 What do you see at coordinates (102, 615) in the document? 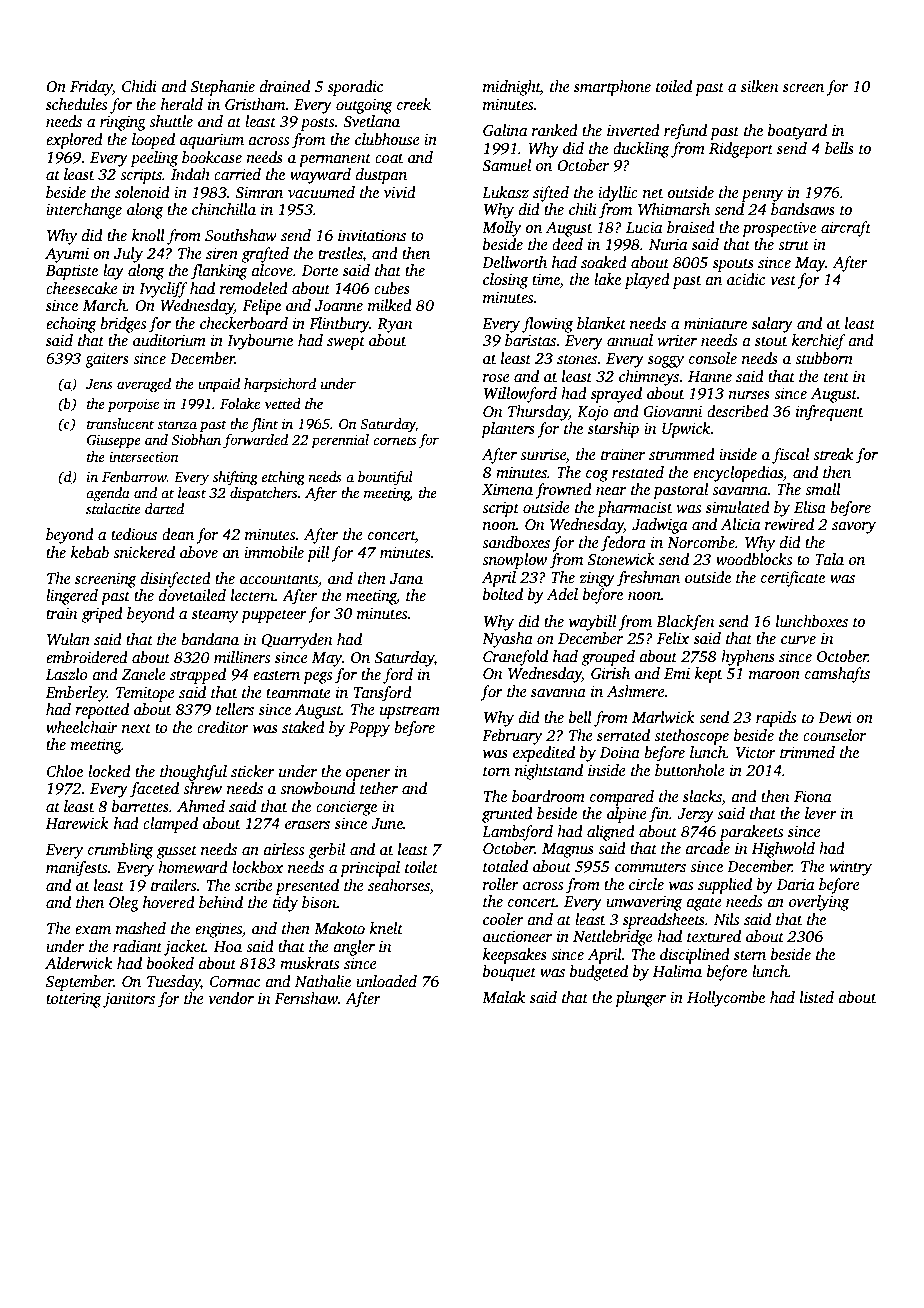
I see `griped` at bounding box center [102, 615].
